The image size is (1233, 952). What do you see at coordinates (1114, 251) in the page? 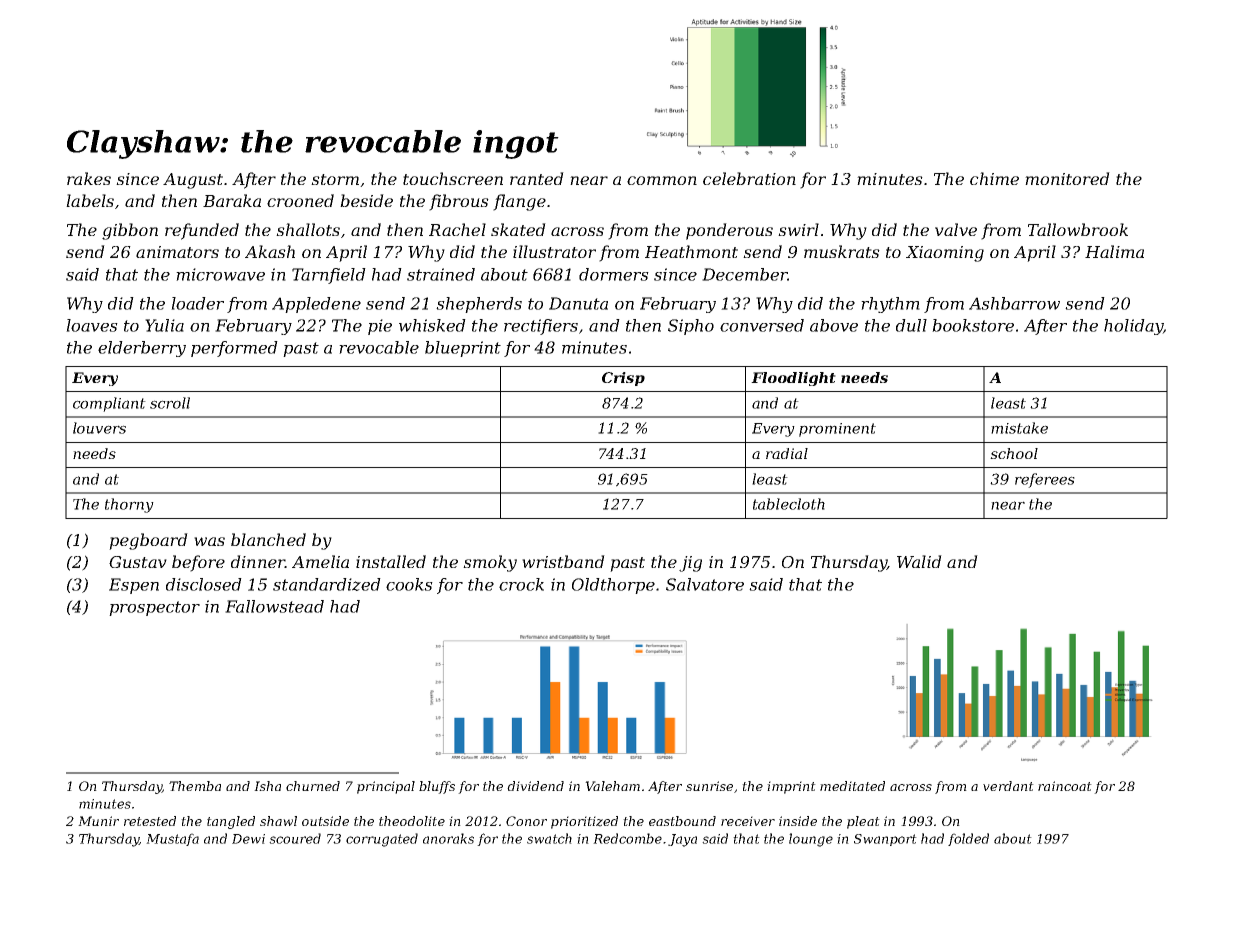
I see `Halima` at bounding box center [1114, 251].
